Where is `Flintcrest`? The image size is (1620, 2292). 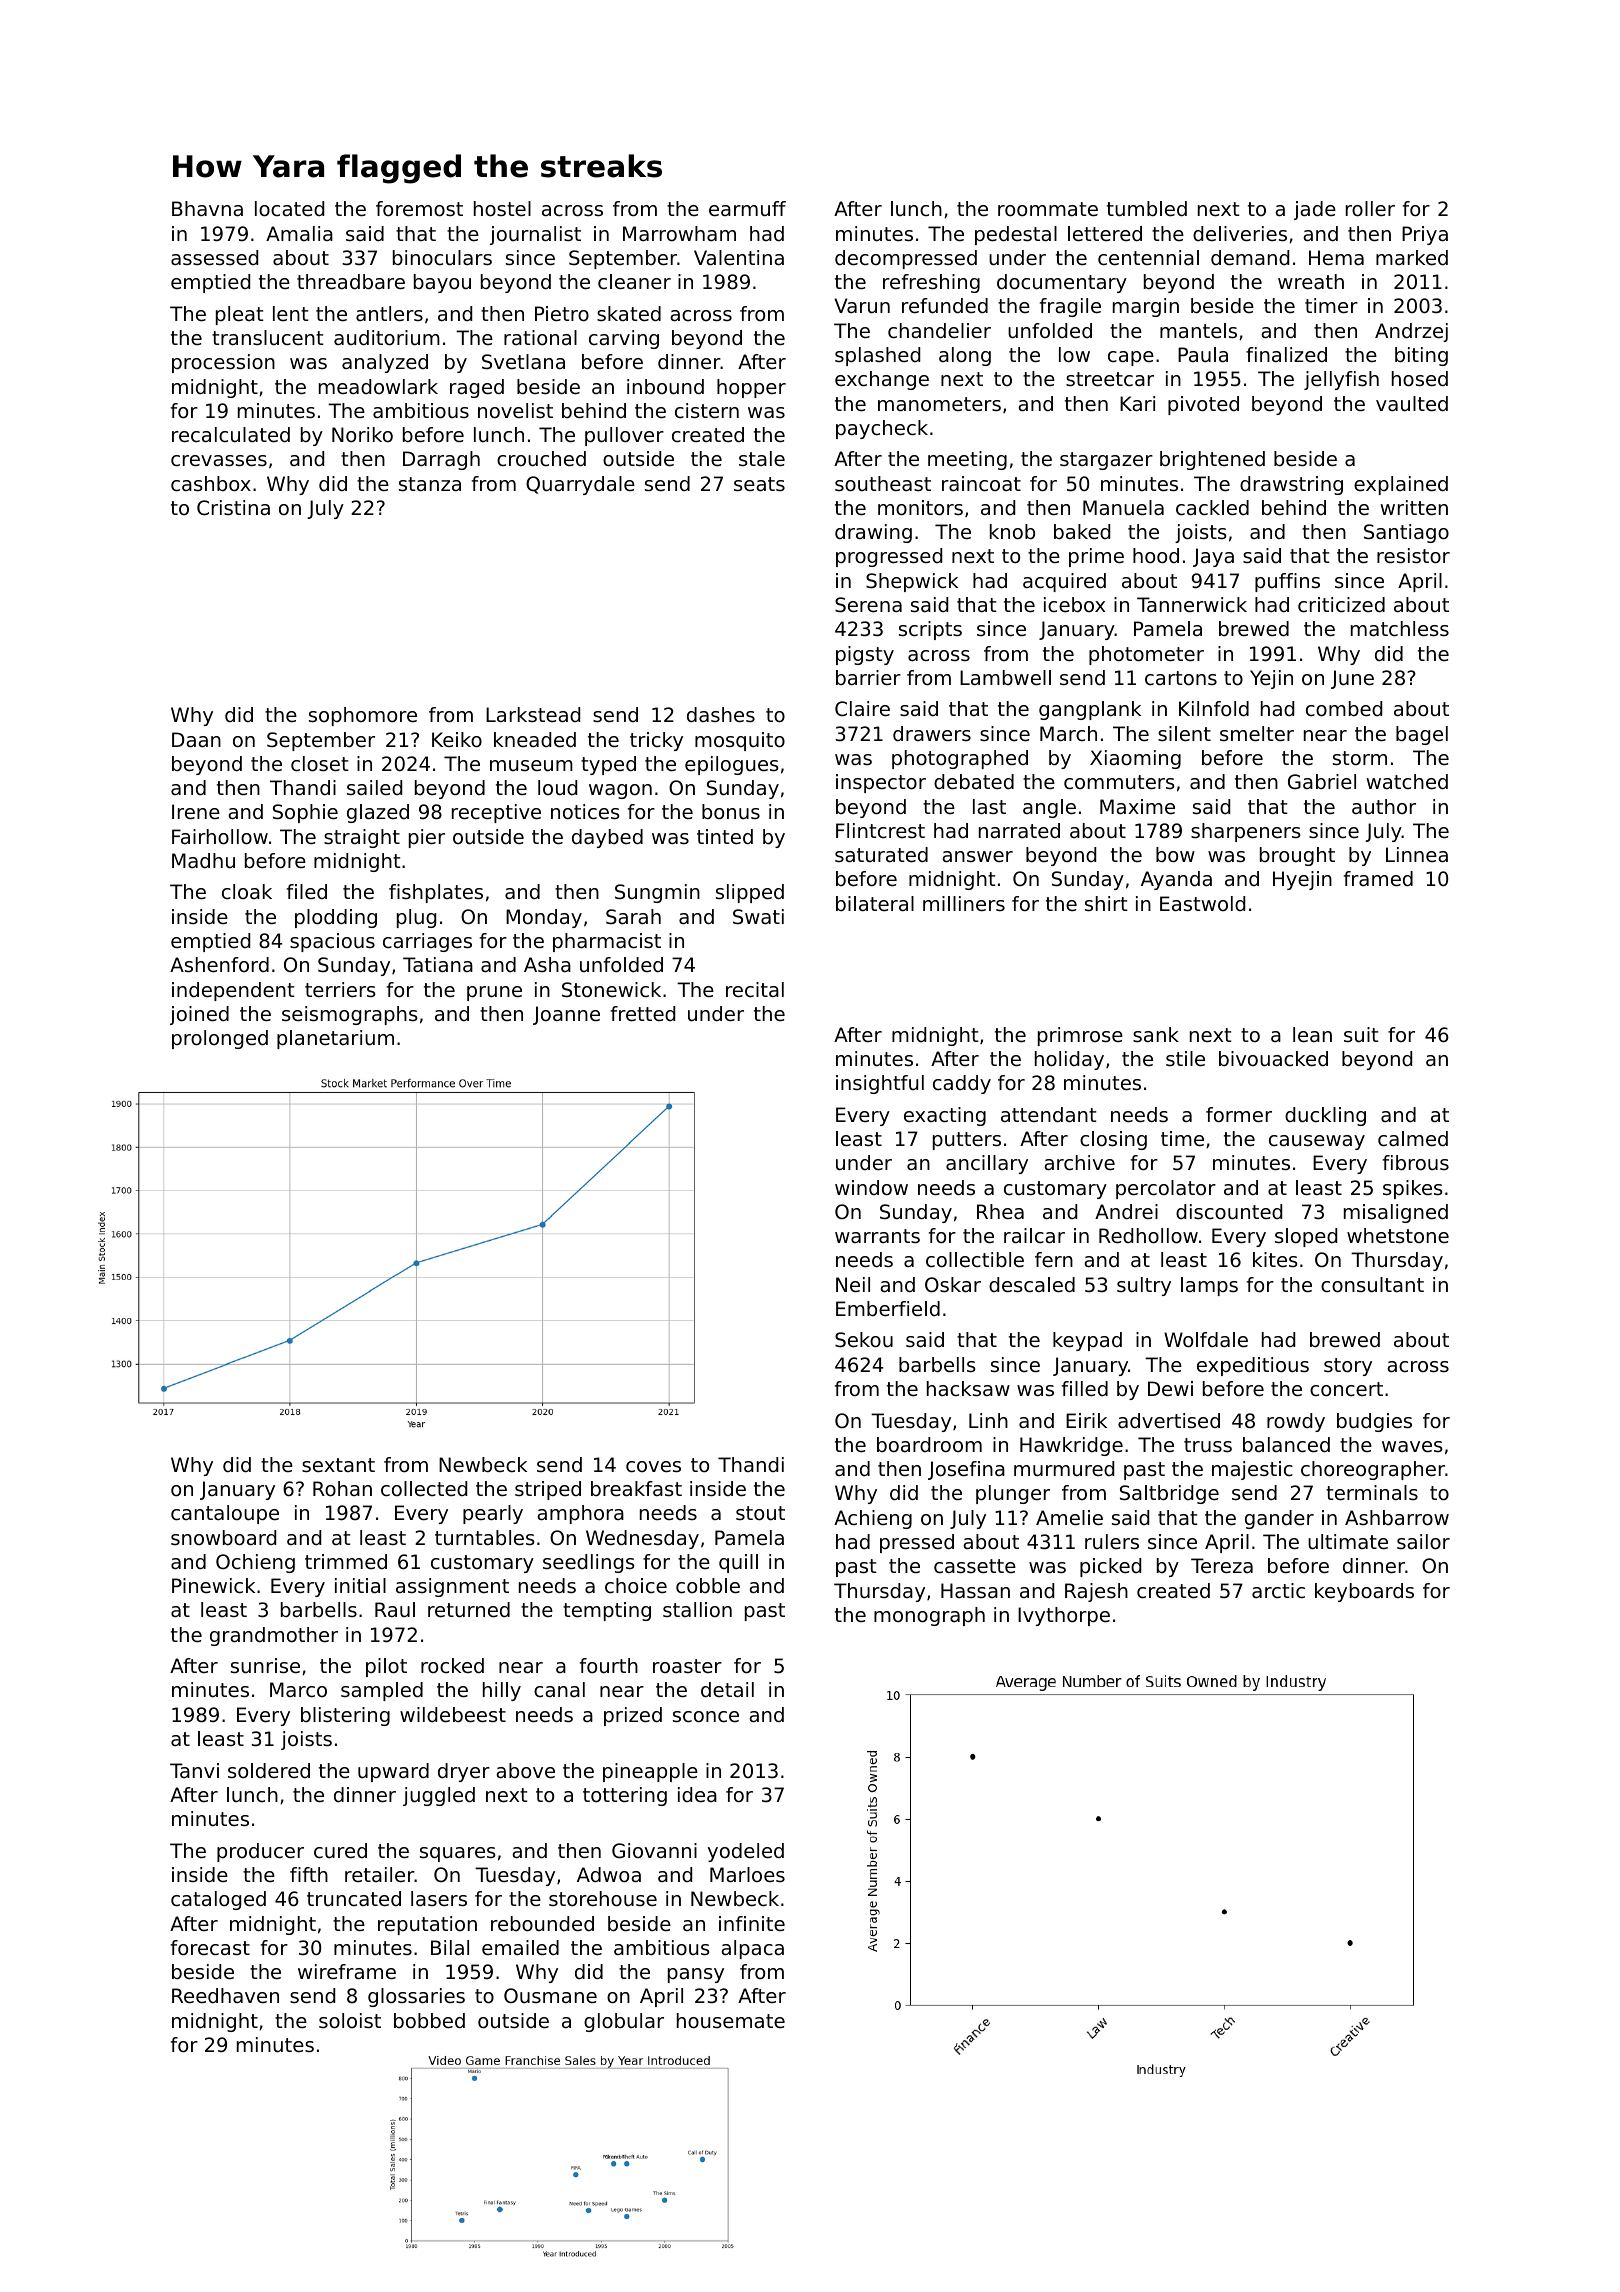 Flintcrest is located at coordinates (880, 830).
